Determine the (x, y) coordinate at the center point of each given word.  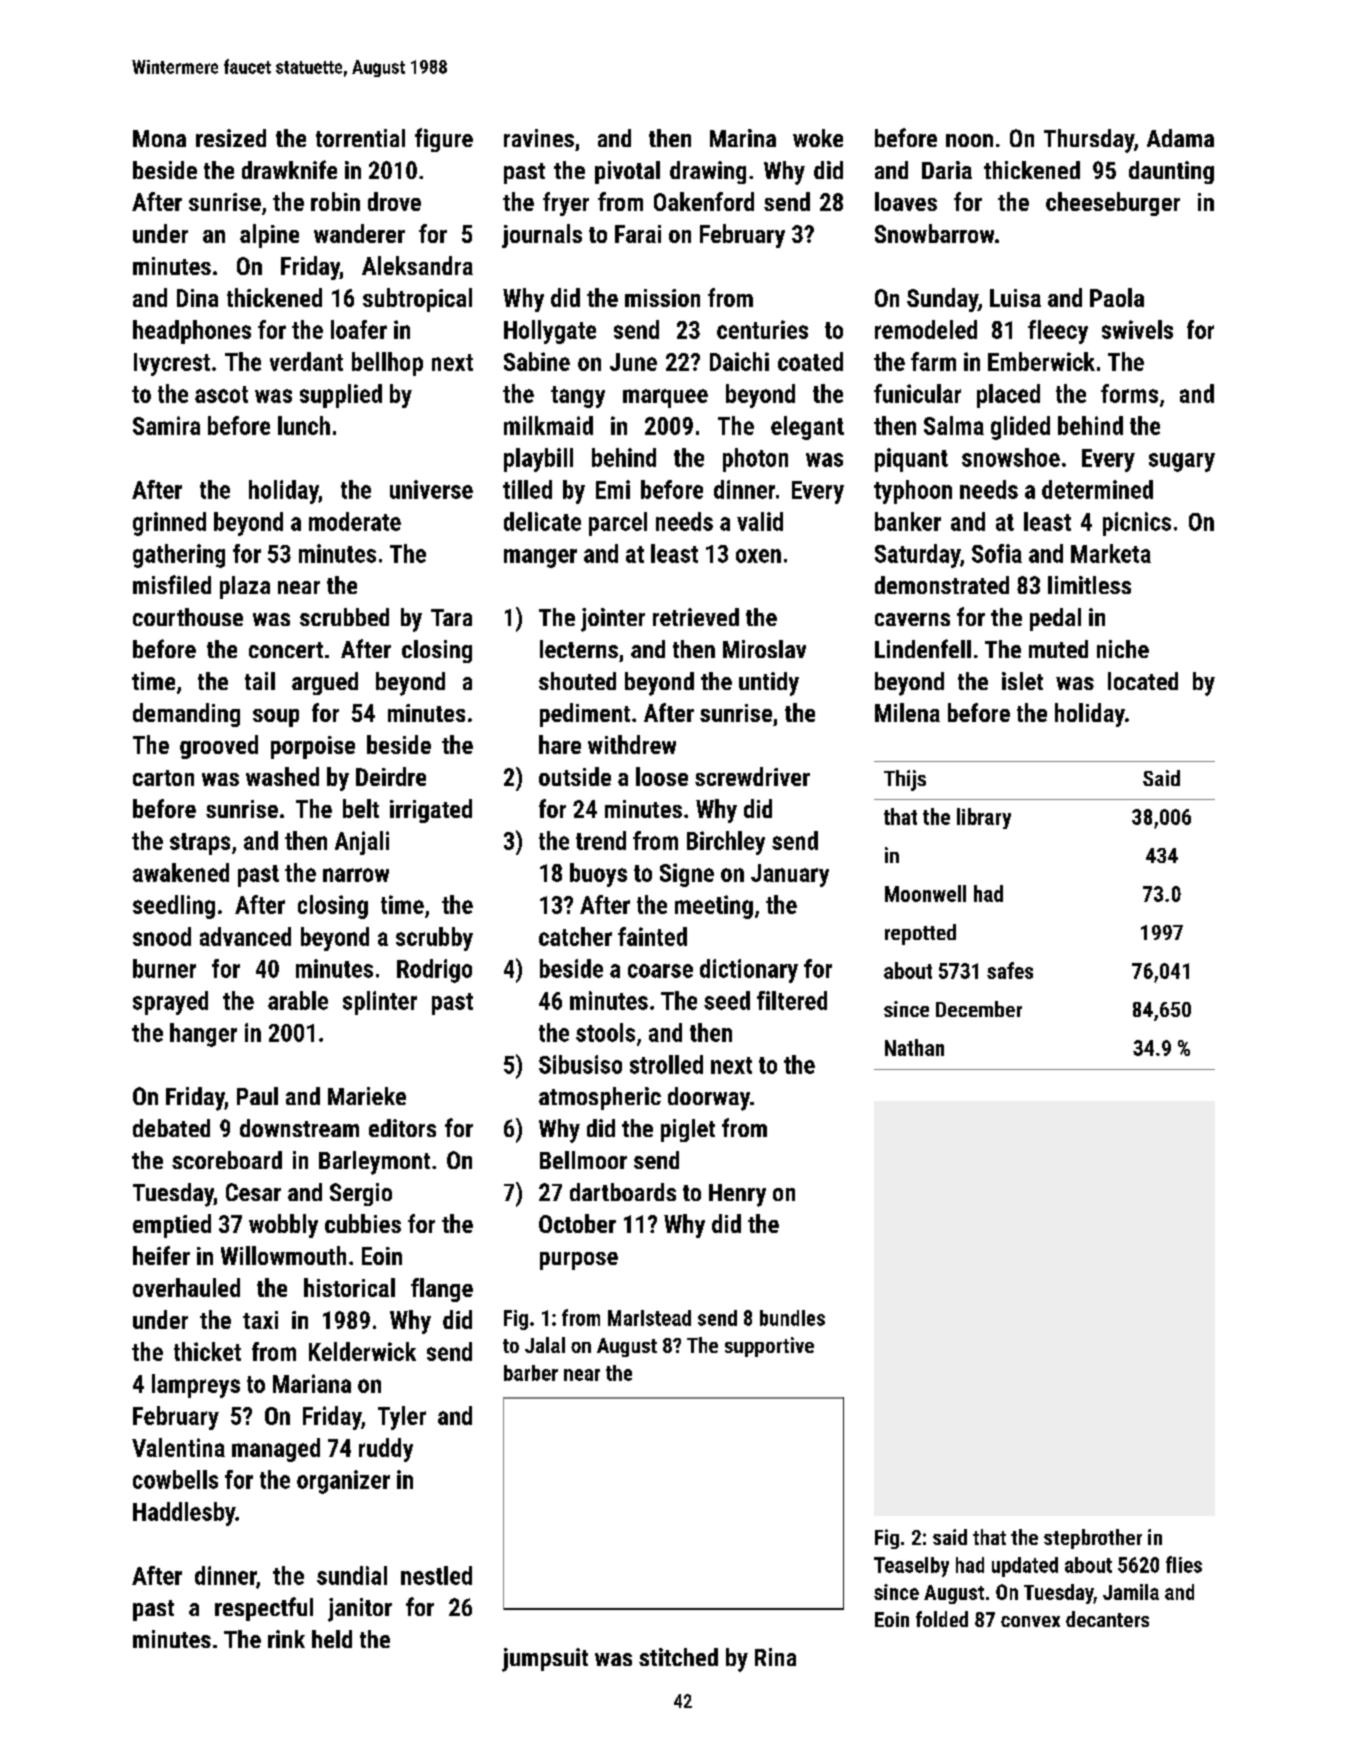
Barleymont (374, 1163)
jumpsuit (545, 1660)
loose (662, 776)
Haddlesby (184, 1514)
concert (286, 650)
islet (1022, 681)
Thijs (905, 780)
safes (1010, 970)
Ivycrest (172, 364)
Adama (1180, 138)
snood (162, 936)
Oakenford (704, 201)
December (979, 1009)
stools (605, 1032)
